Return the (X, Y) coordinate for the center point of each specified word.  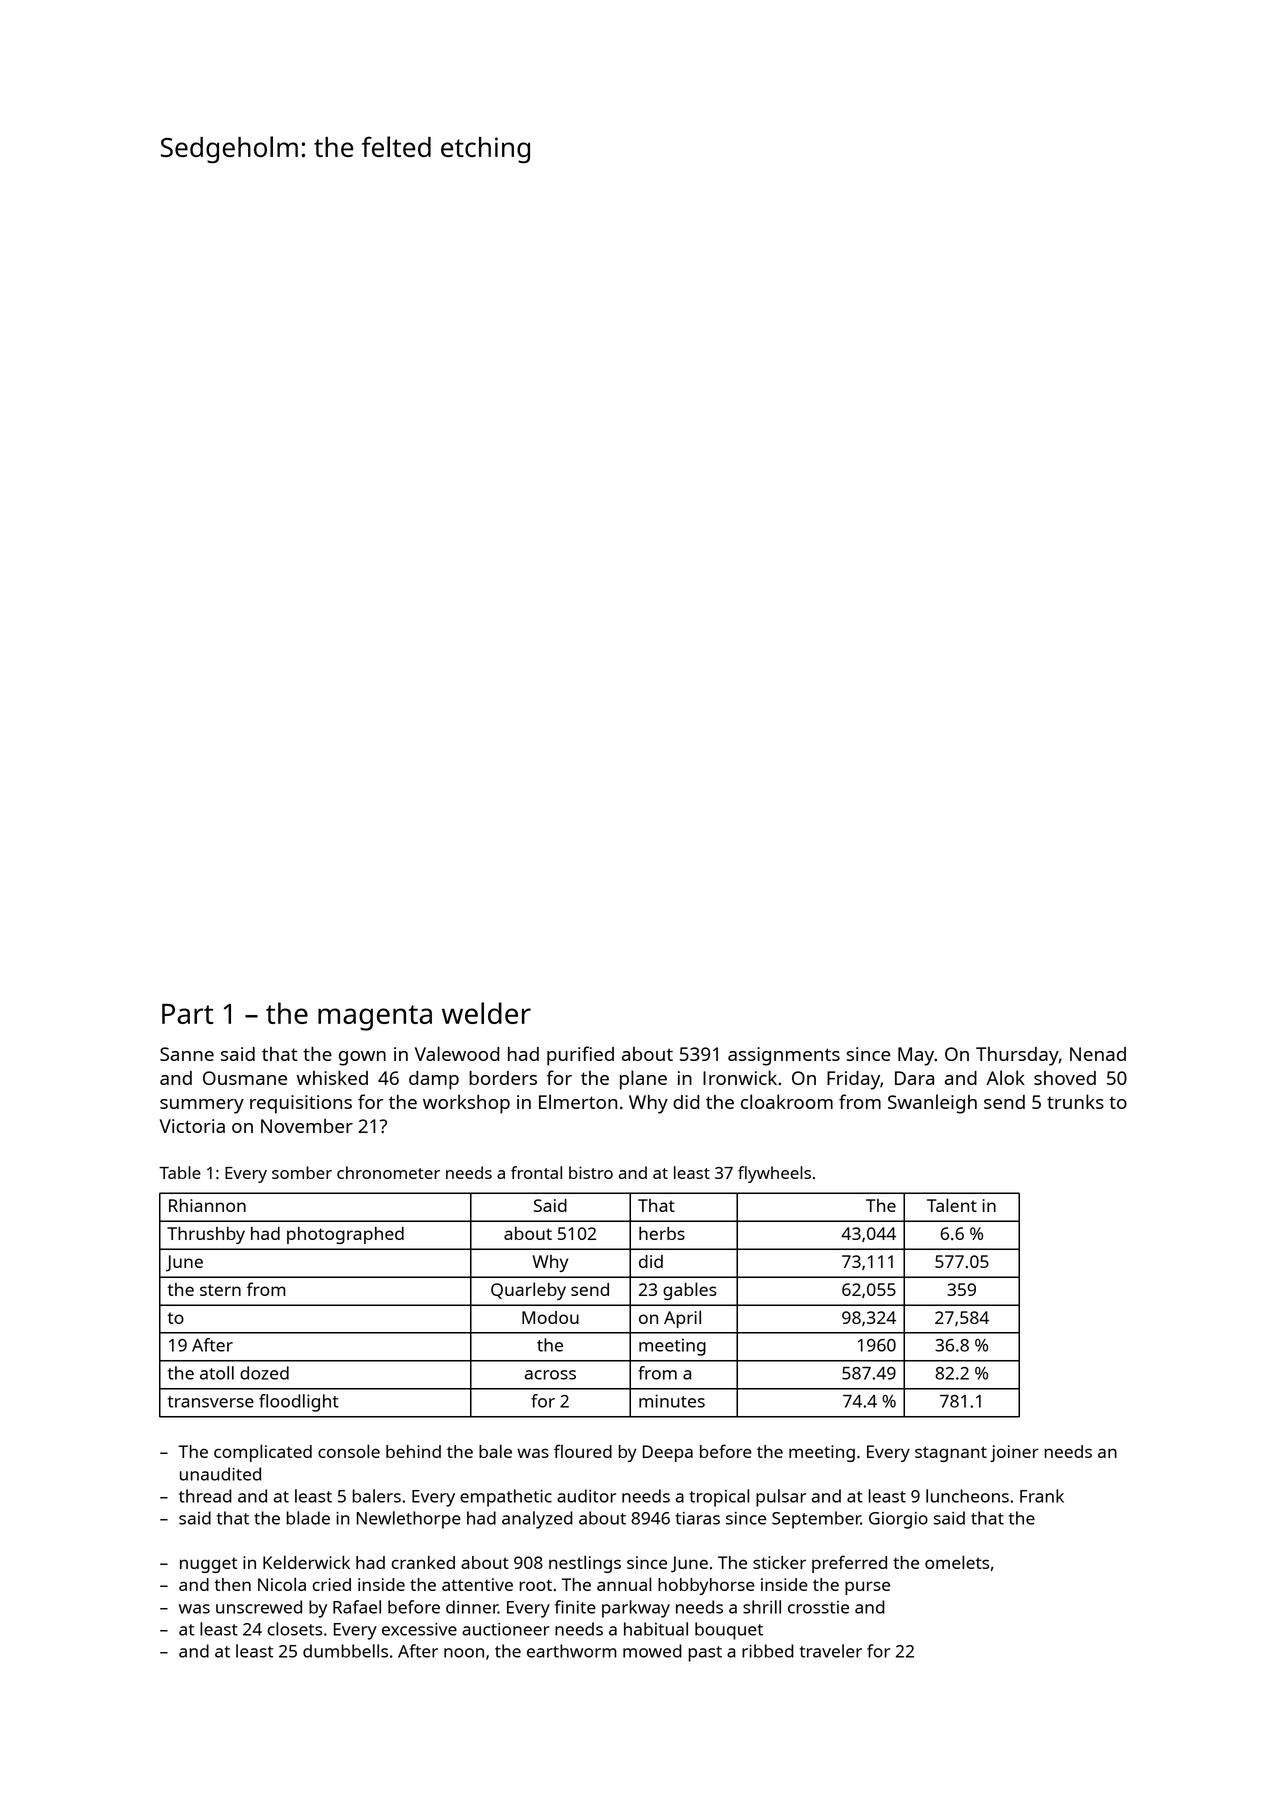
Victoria (192, 1126)
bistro (591, 1172)
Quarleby (528, 1291)
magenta (375, 1018)
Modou (550, 1317)
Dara (914, 1078)
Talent (952, 1205)
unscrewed (259, 1607)
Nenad (1098, 1054)
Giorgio (898, 1520)
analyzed (537, 1520)
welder (486, 1013)
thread (205, 1496)
